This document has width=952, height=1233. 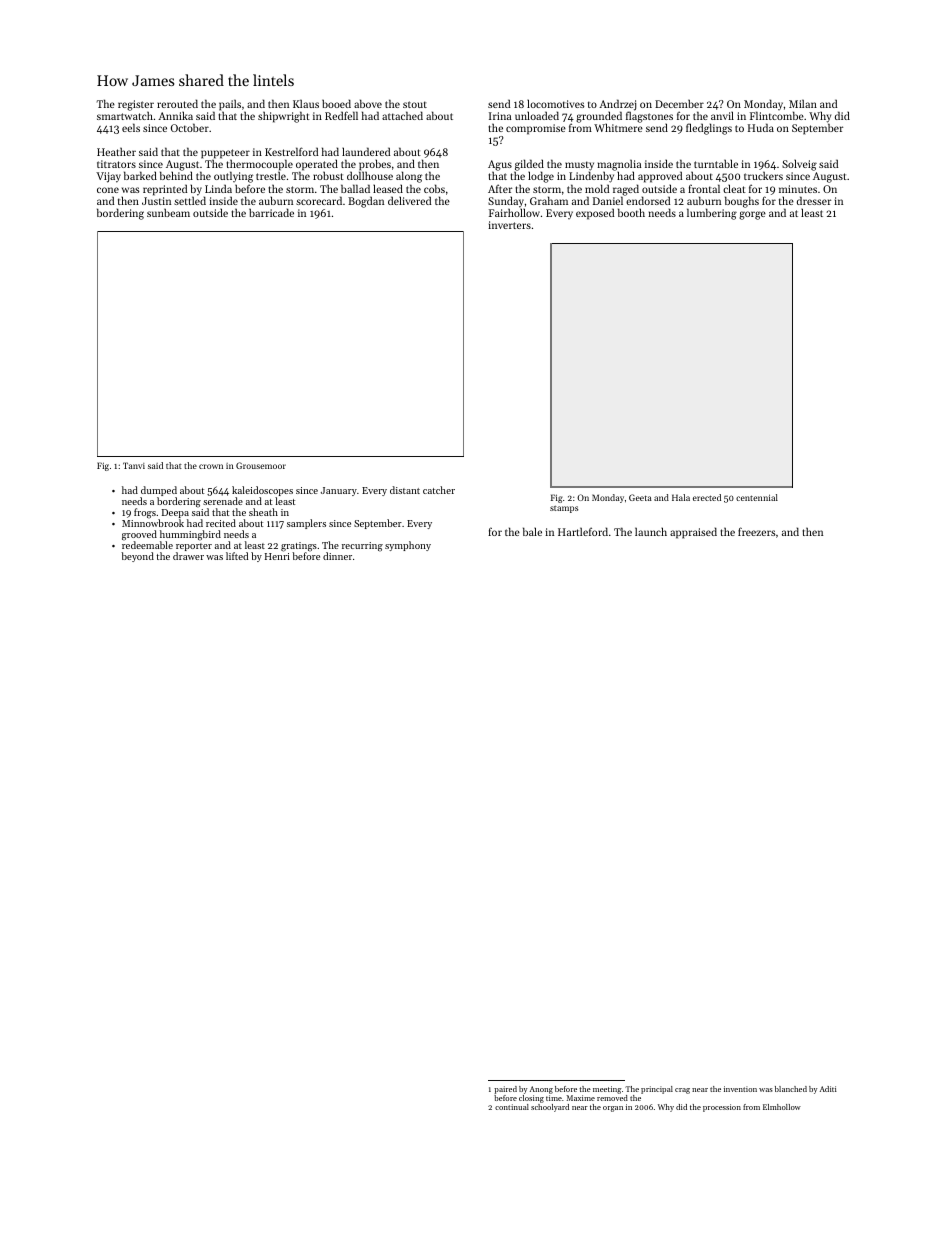 What do you see at coordinates (408, 546) in the document?
I see `symphony` at bounding box center [408, 546].
